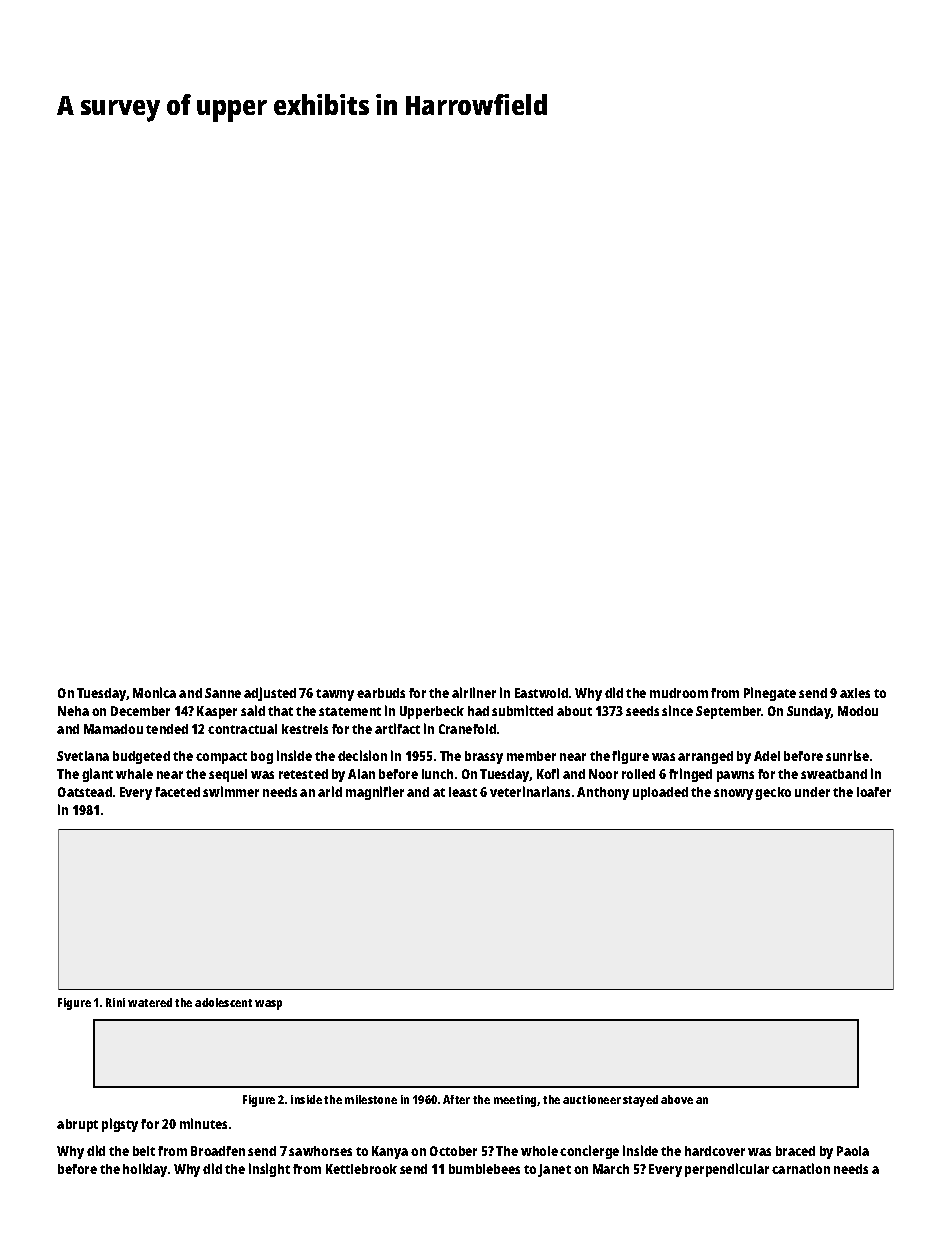  What do you see at coordinates (773, 793) in the document?
I see `gecko` at bounding box center [773, 793].
